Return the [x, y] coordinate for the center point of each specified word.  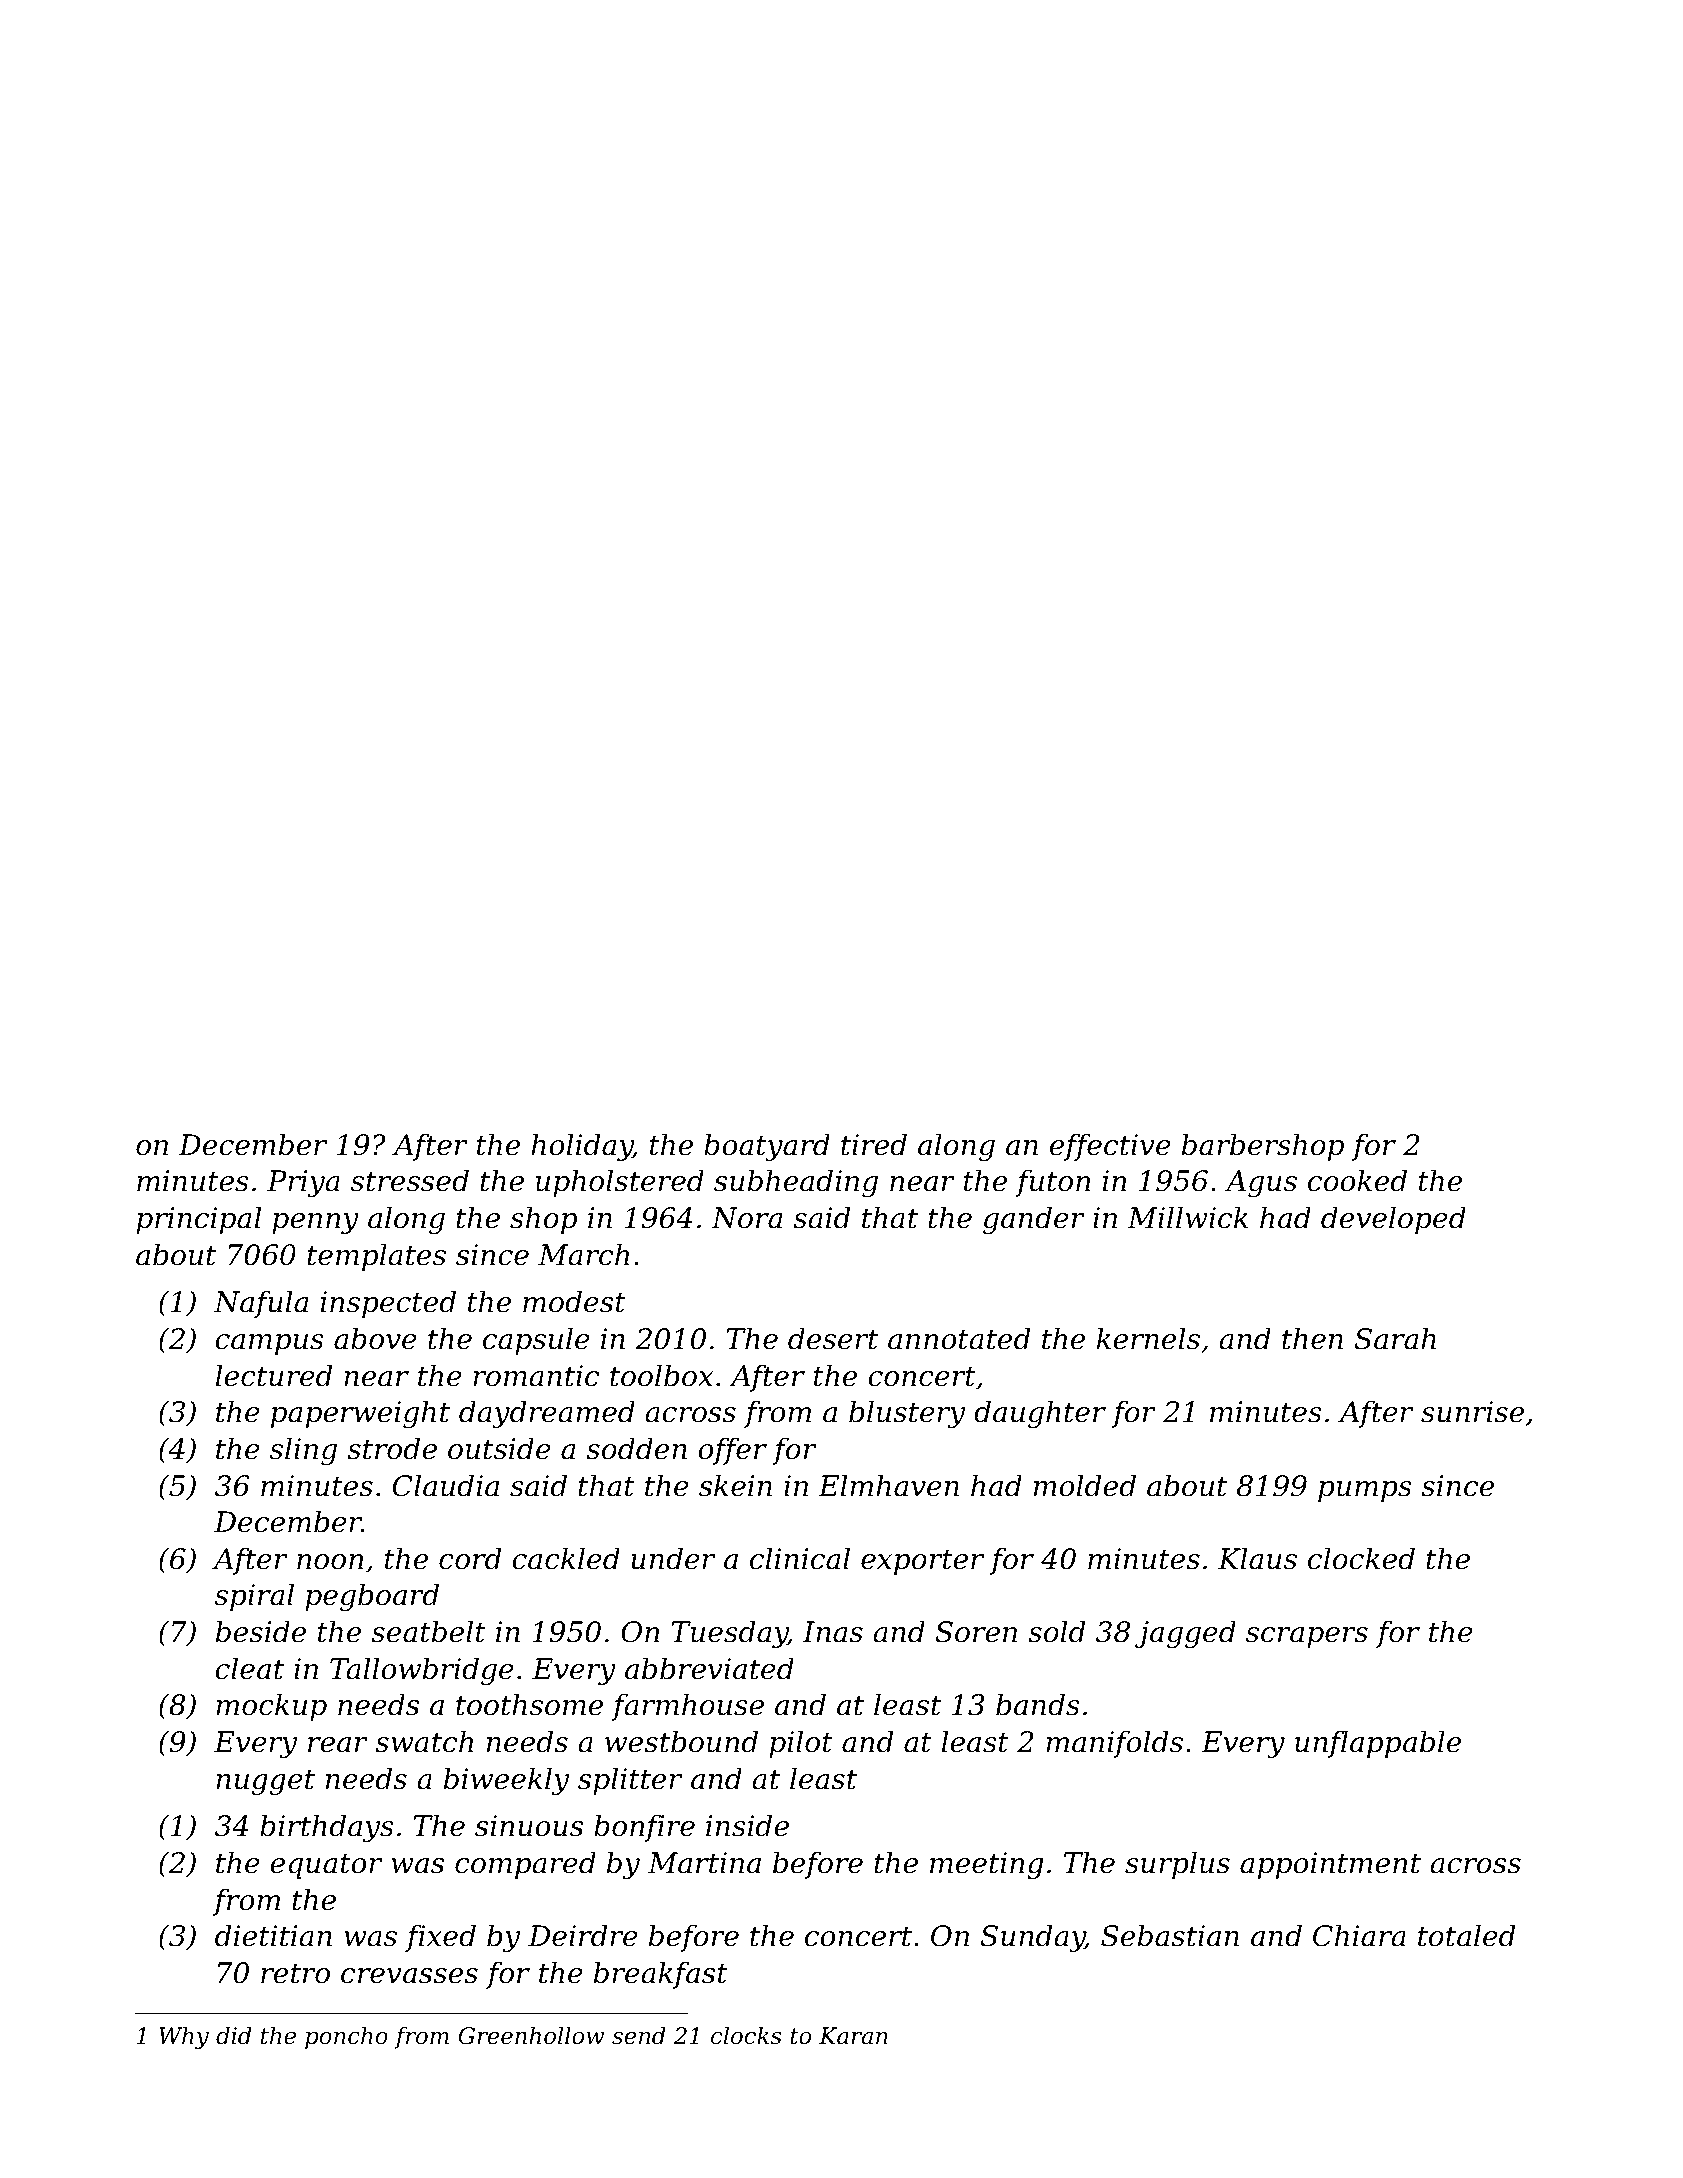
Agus [1261, 1183]
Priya [303, 1184]
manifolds [1114, 1744]
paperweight [360, 1414]
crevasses [409, 1976]
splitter [630, 1781]
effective [1110, 1147]
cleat [249, 1668]
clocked [1361, 1558]
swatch [424, 1741]
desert [833, 1338]
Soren [976, 1632]
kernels [1148, 1338]
